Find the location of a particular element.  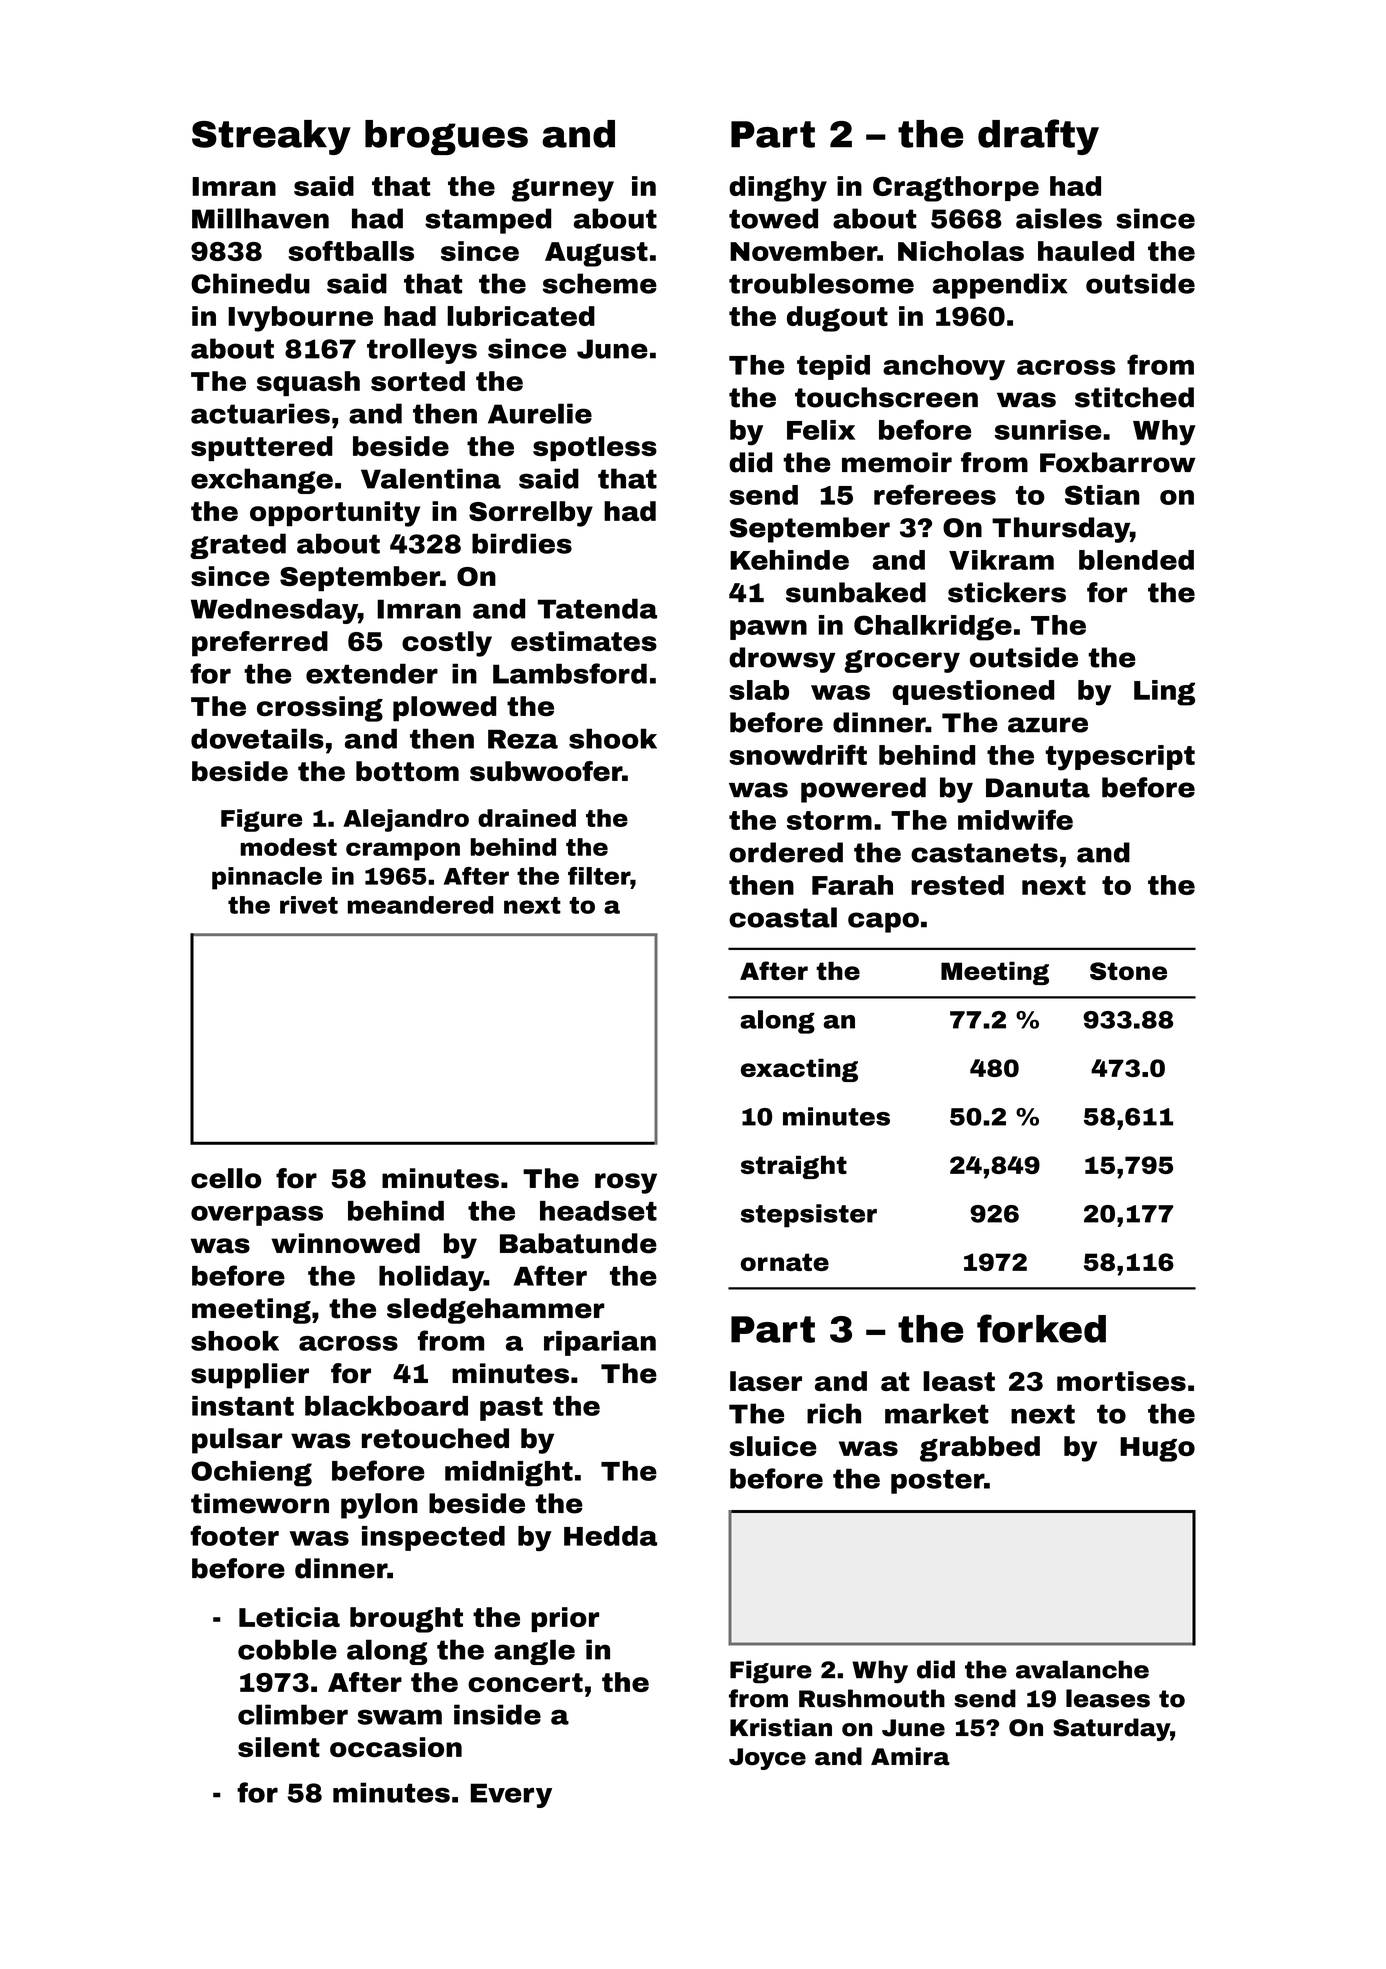

blackboard is located at coordinates (386, 1405).
